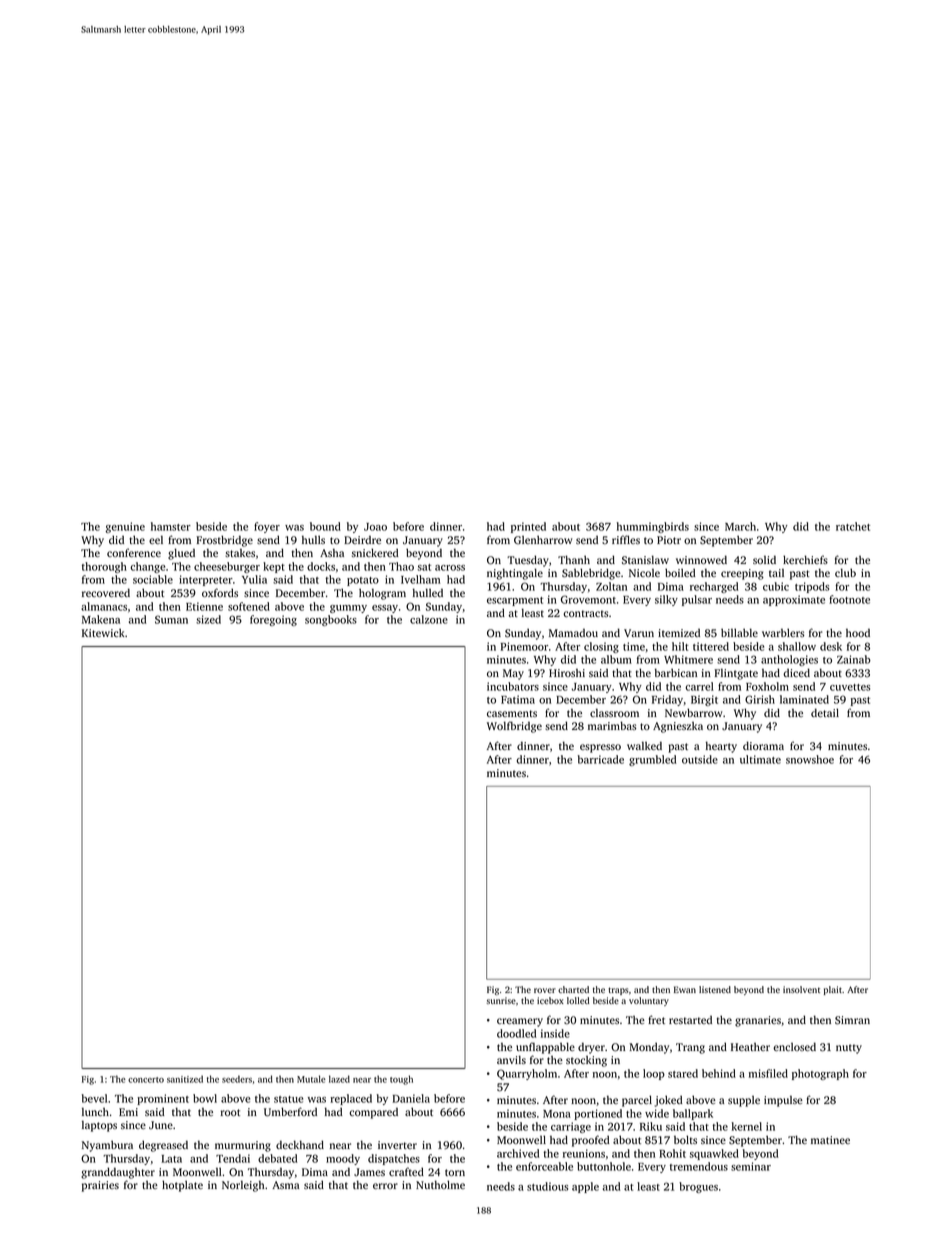  Describe the element at coordinates (601, 759) in the screenshot. I see `barricade` at that location.
